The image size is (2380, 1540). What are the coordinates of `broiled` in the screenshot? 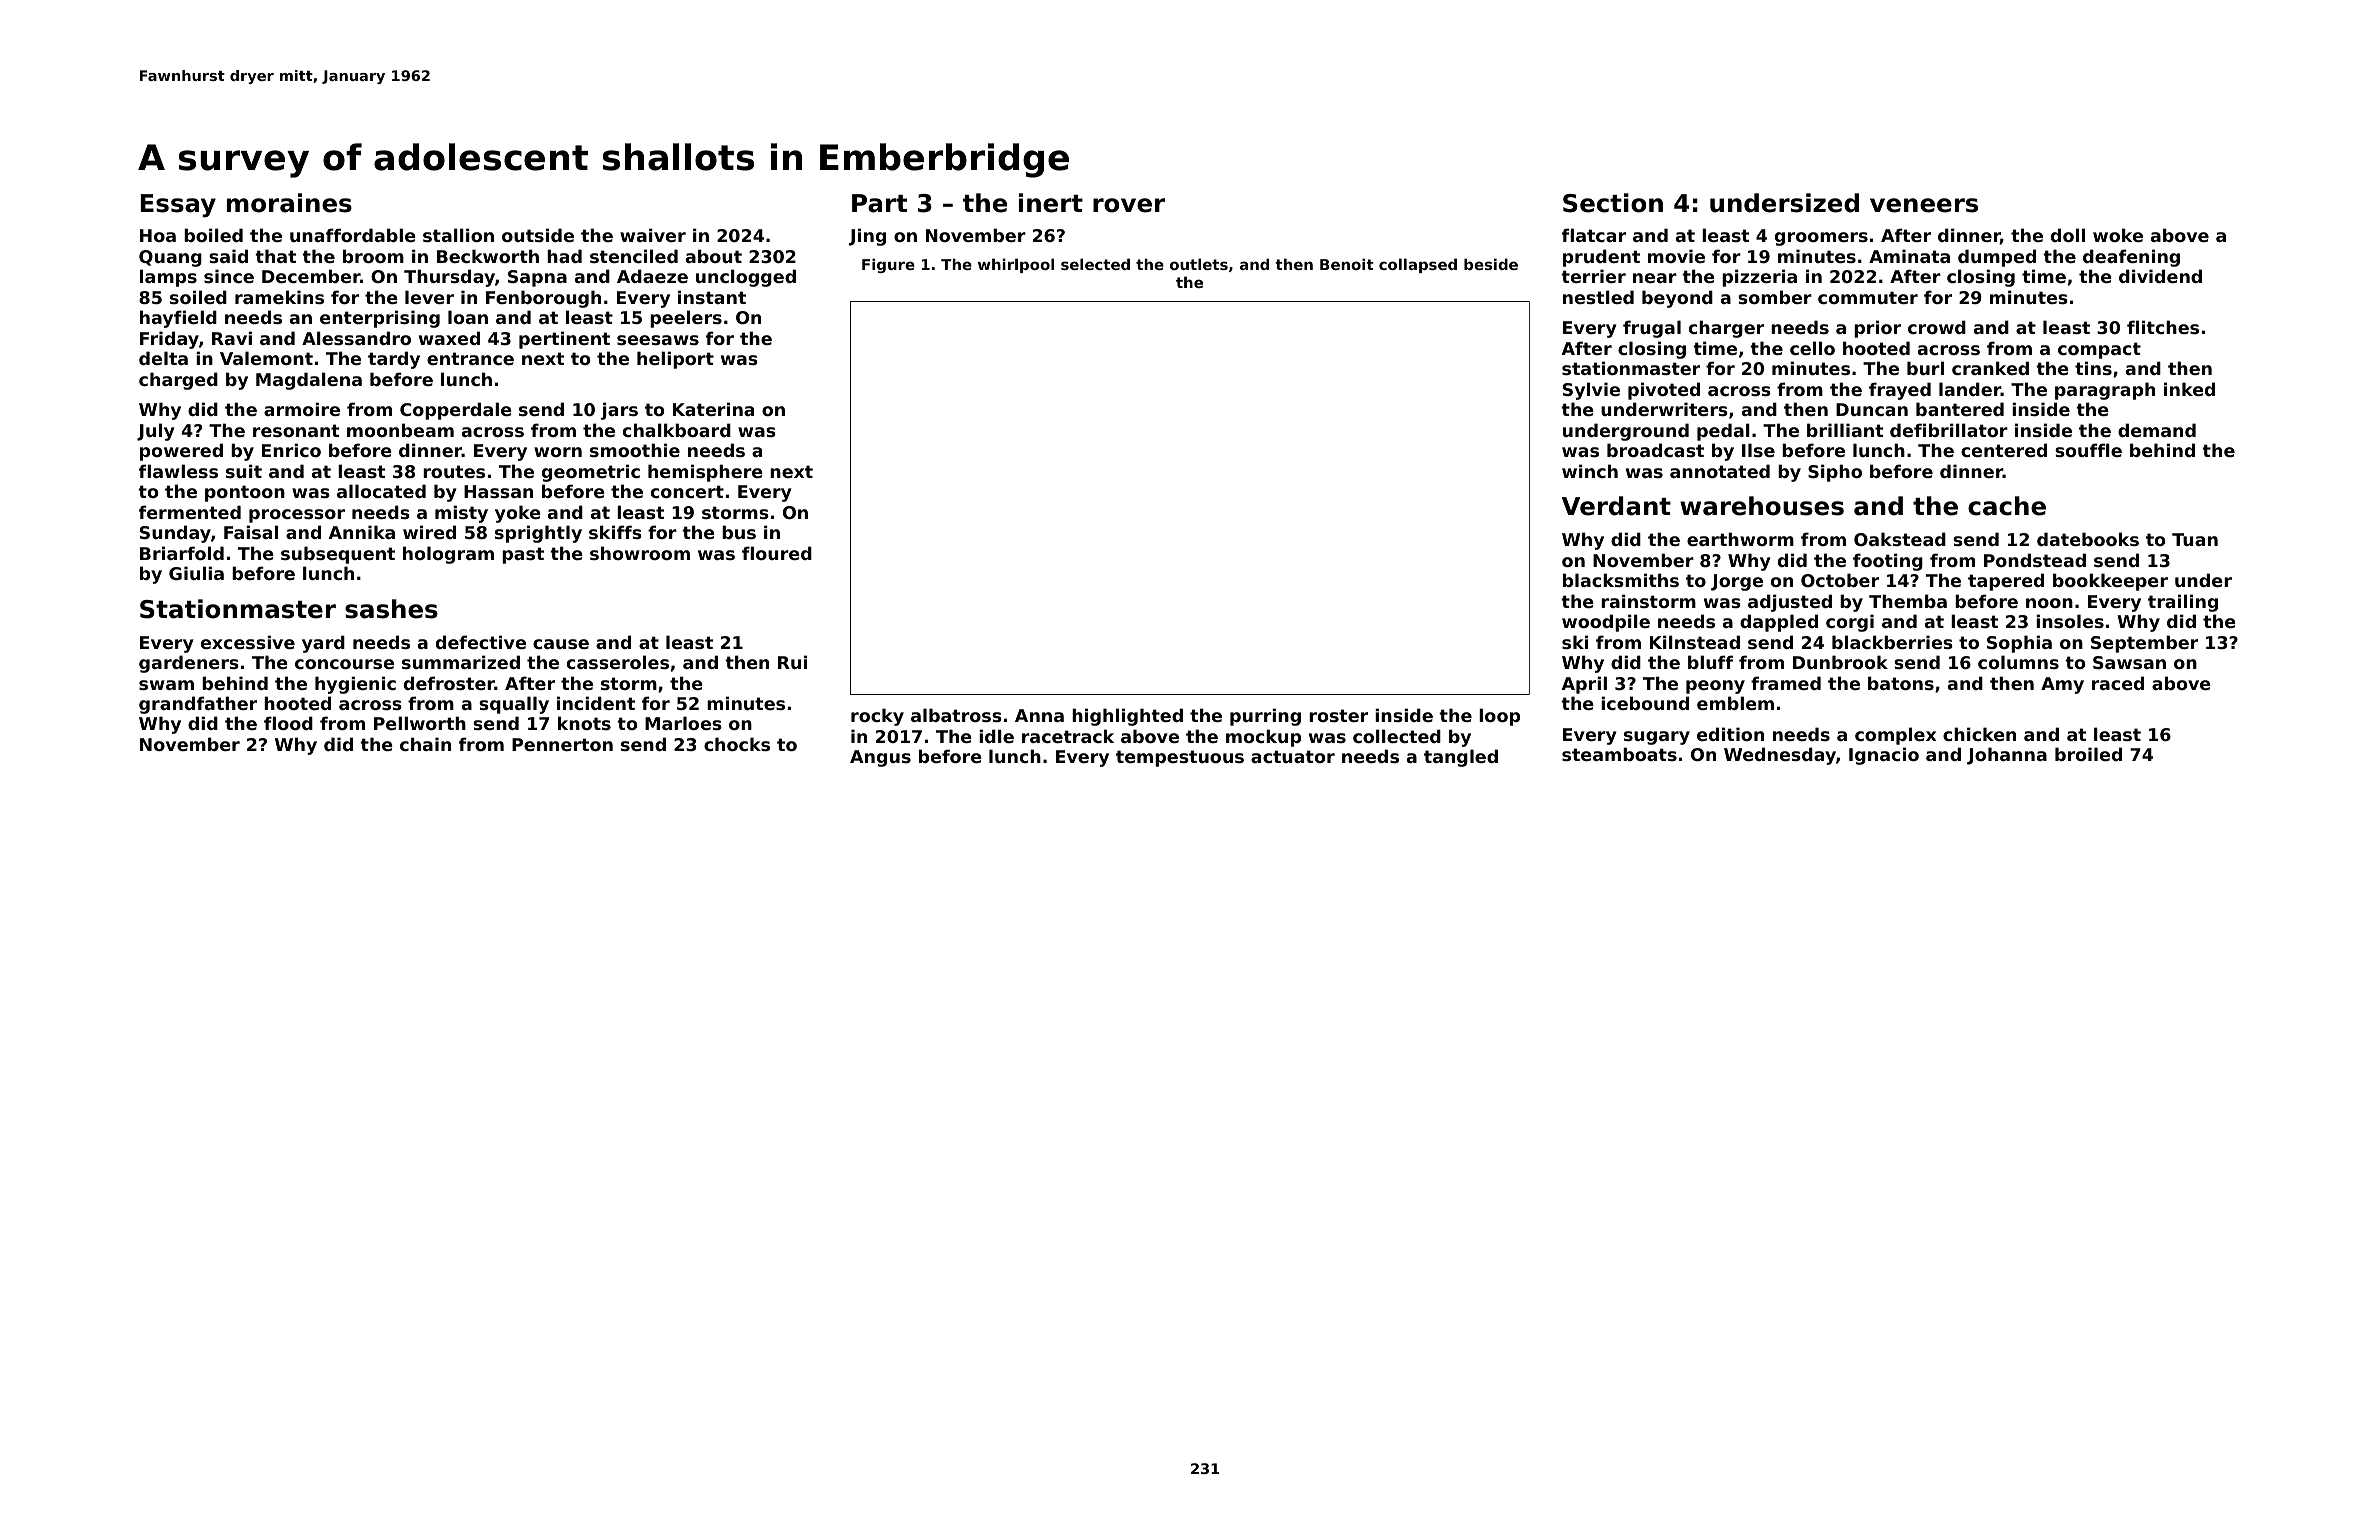 It's located at (2088, 754).
